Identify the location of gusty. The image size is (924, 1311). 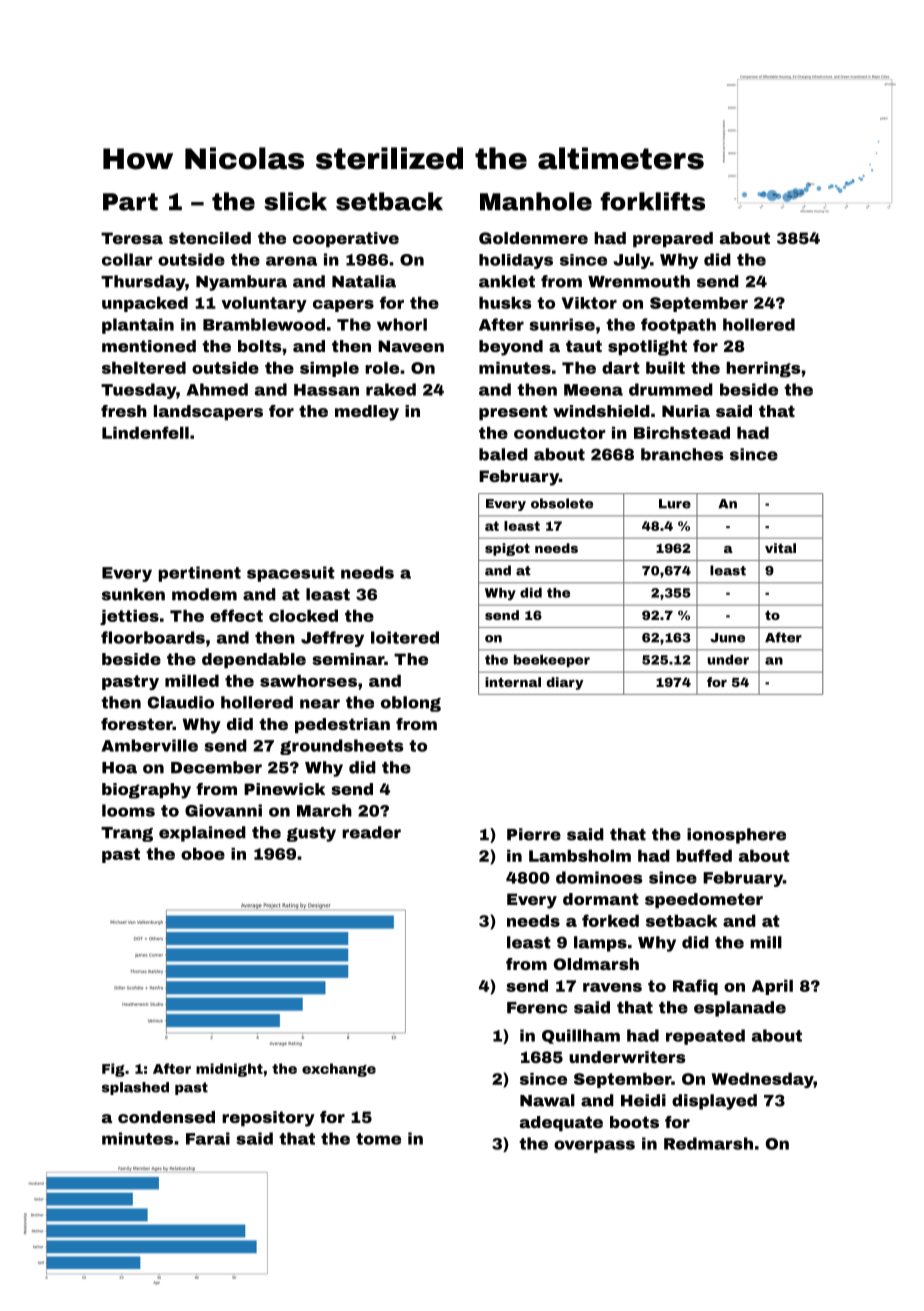
(311, 834).
